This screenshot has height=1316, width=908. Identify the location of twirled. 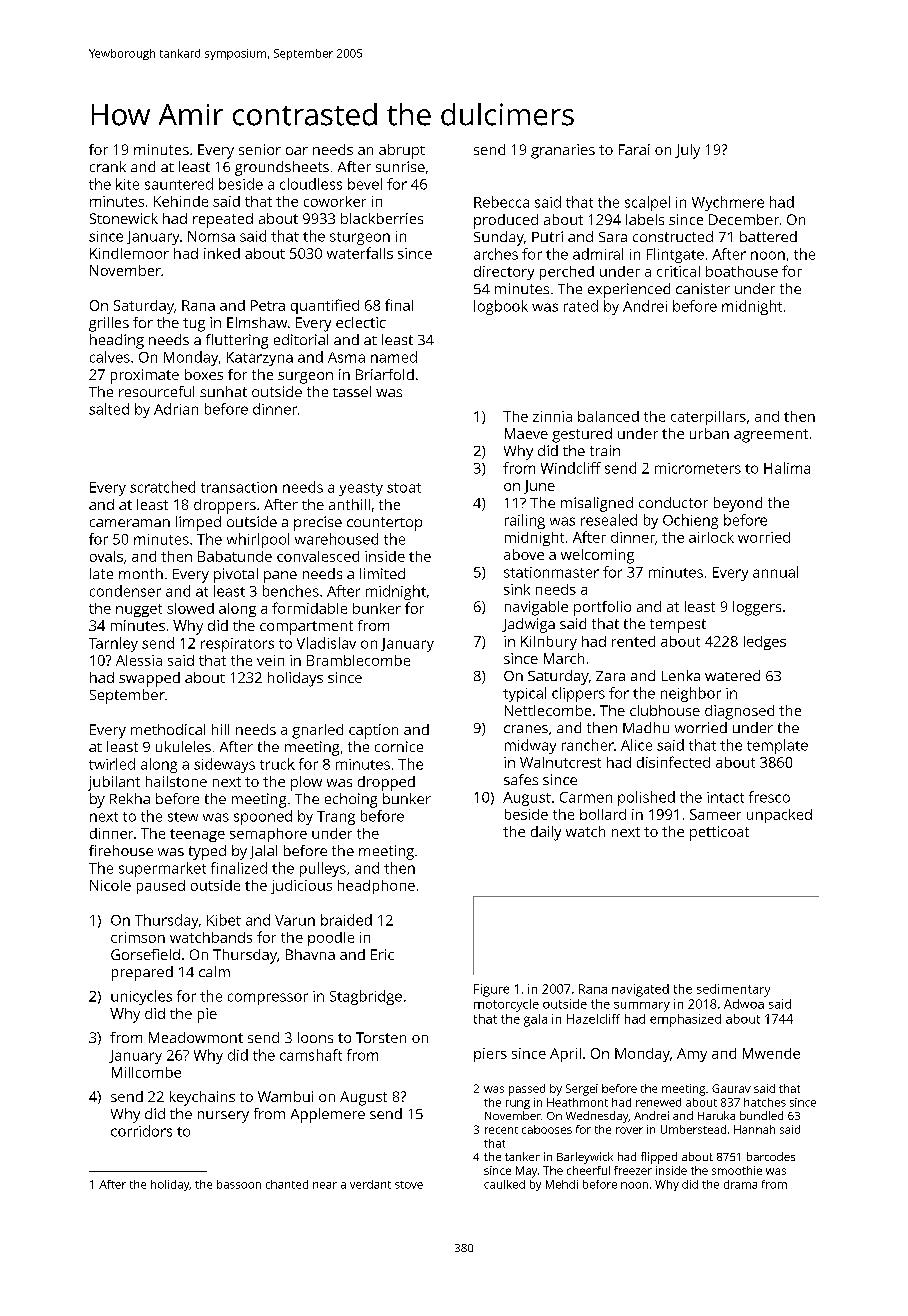
(112, 764).
